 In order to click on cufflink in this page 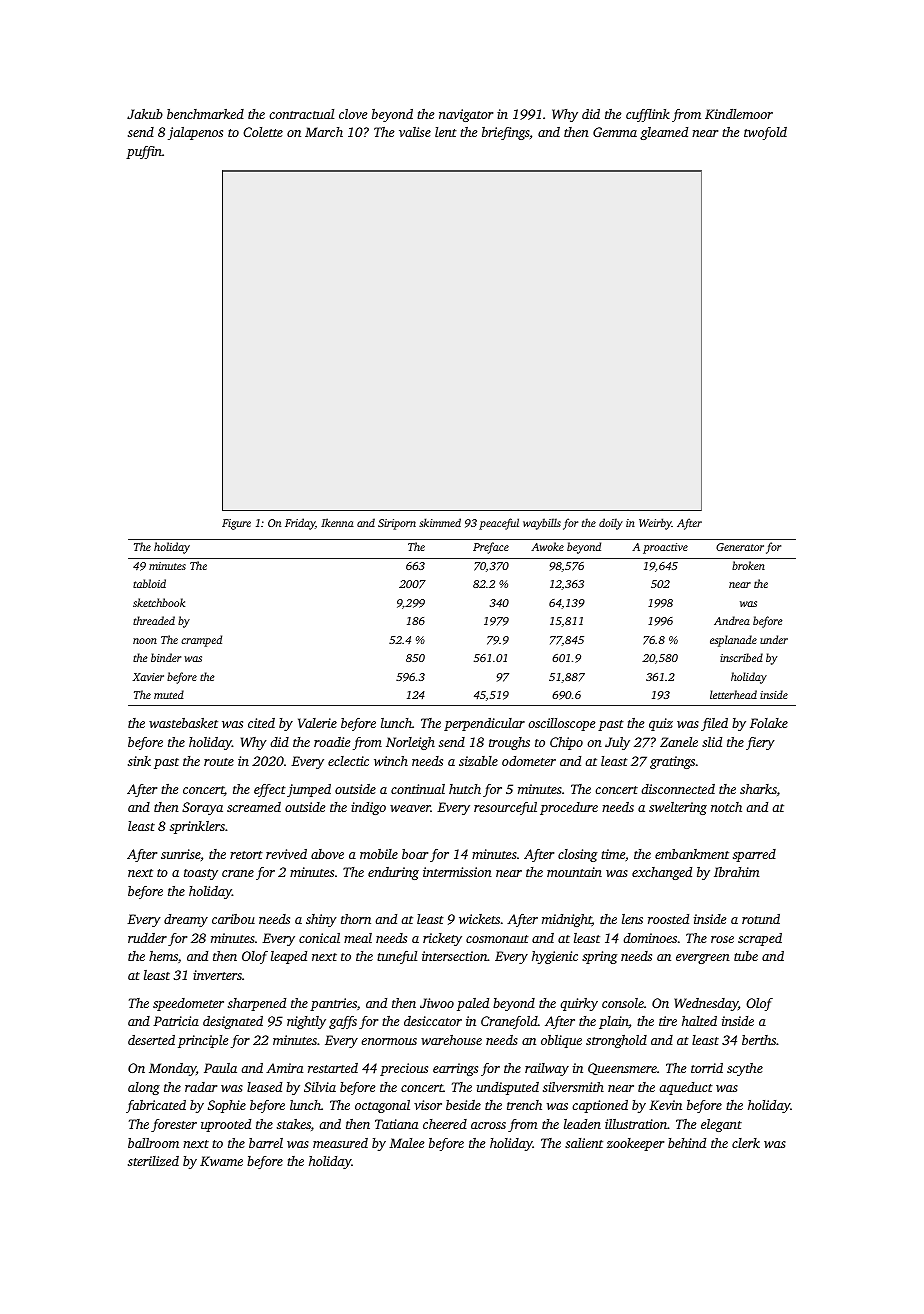, I will do `click(648, 115)`.
